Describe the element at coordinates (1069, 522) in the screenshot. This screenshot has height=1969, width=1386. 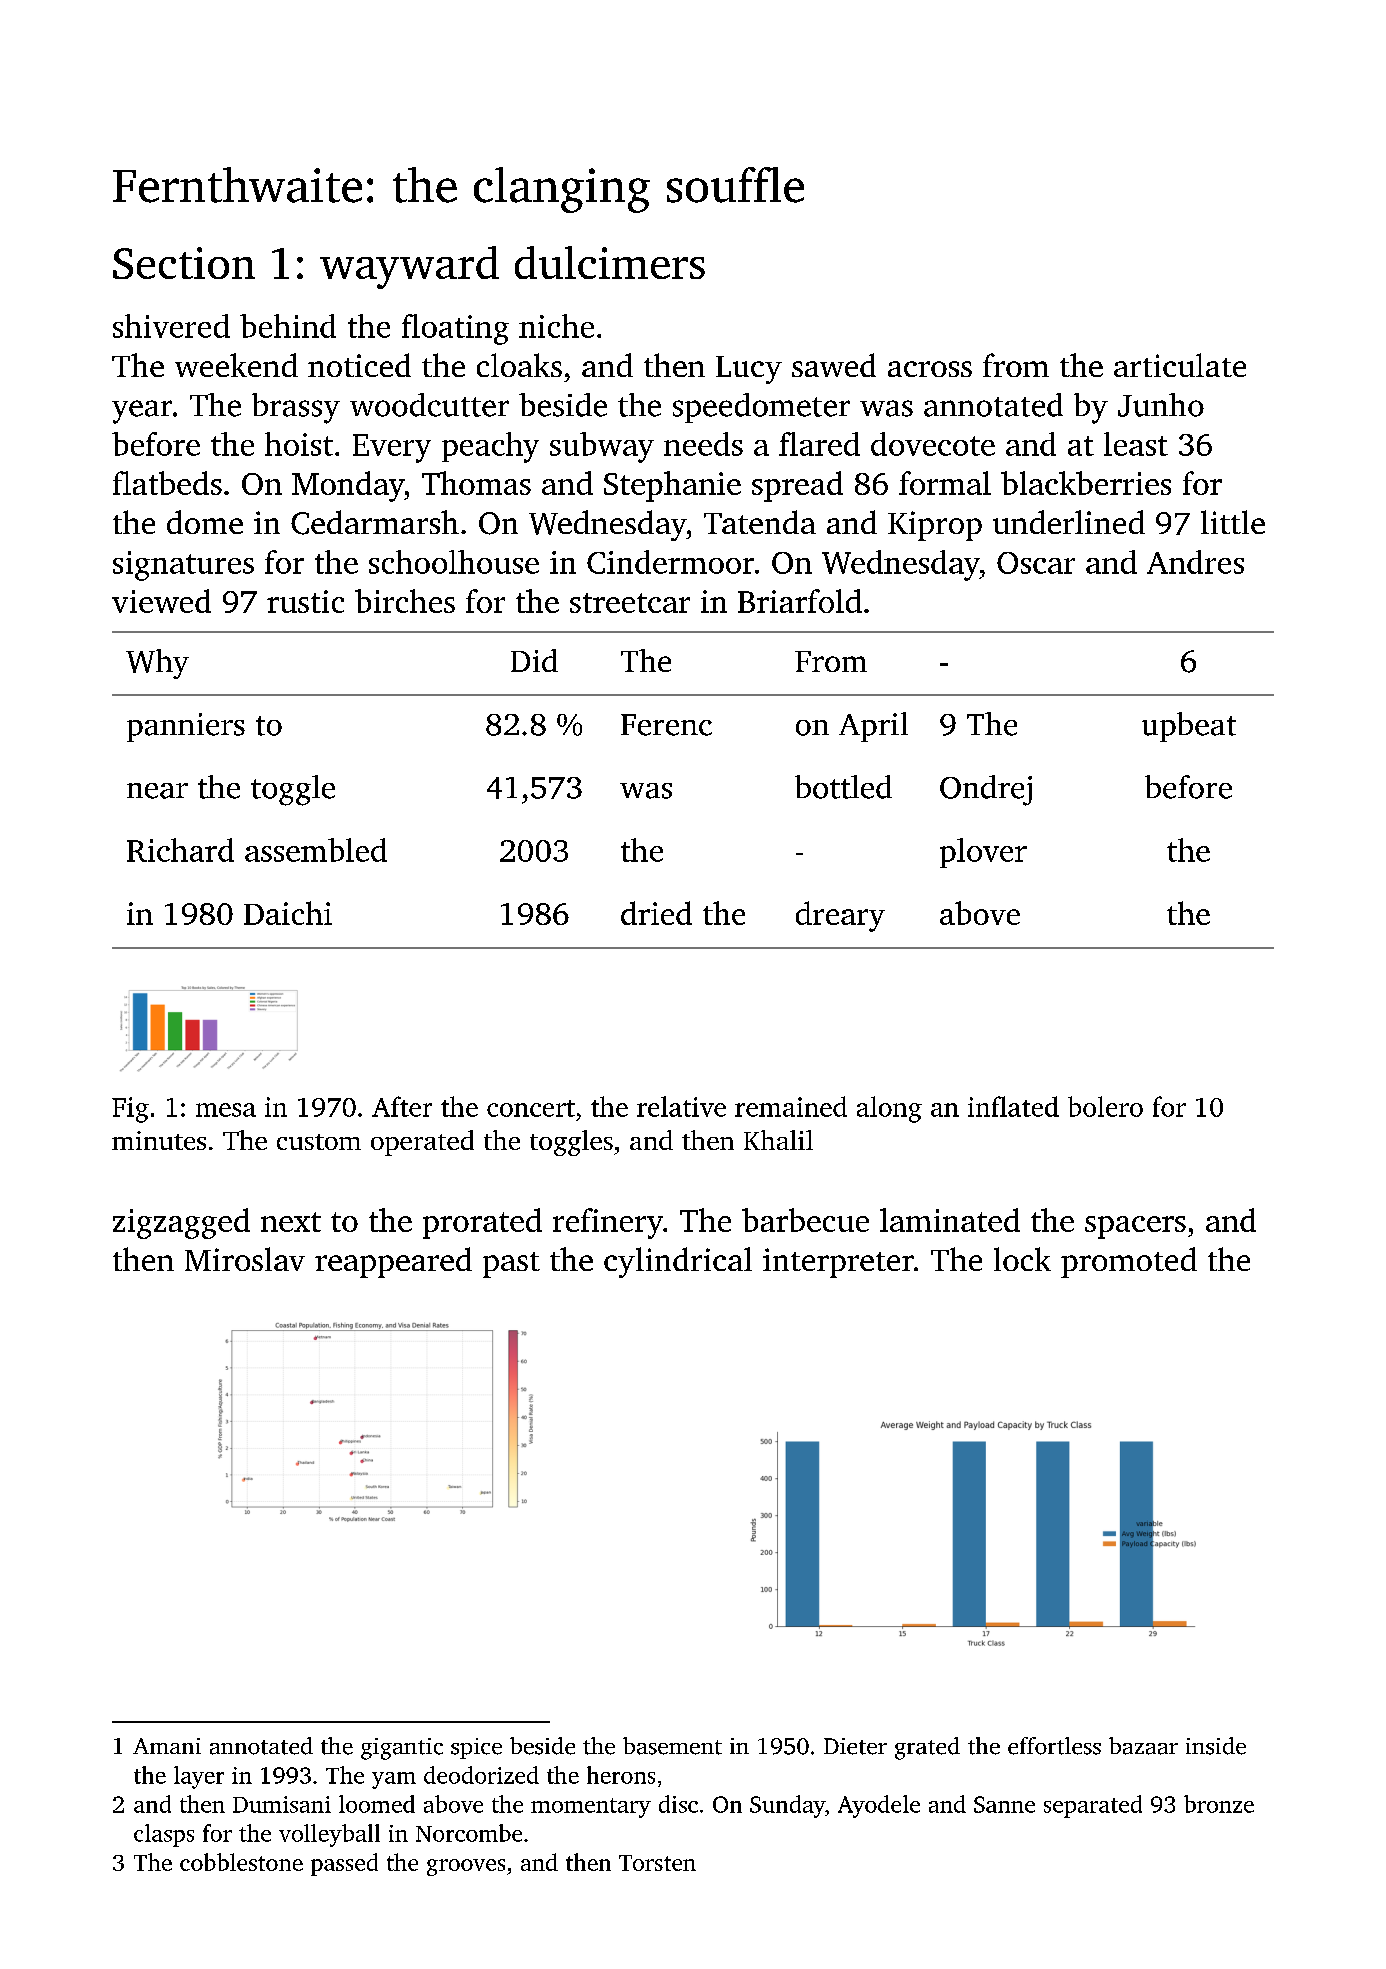
I see `underlined` at that location.
